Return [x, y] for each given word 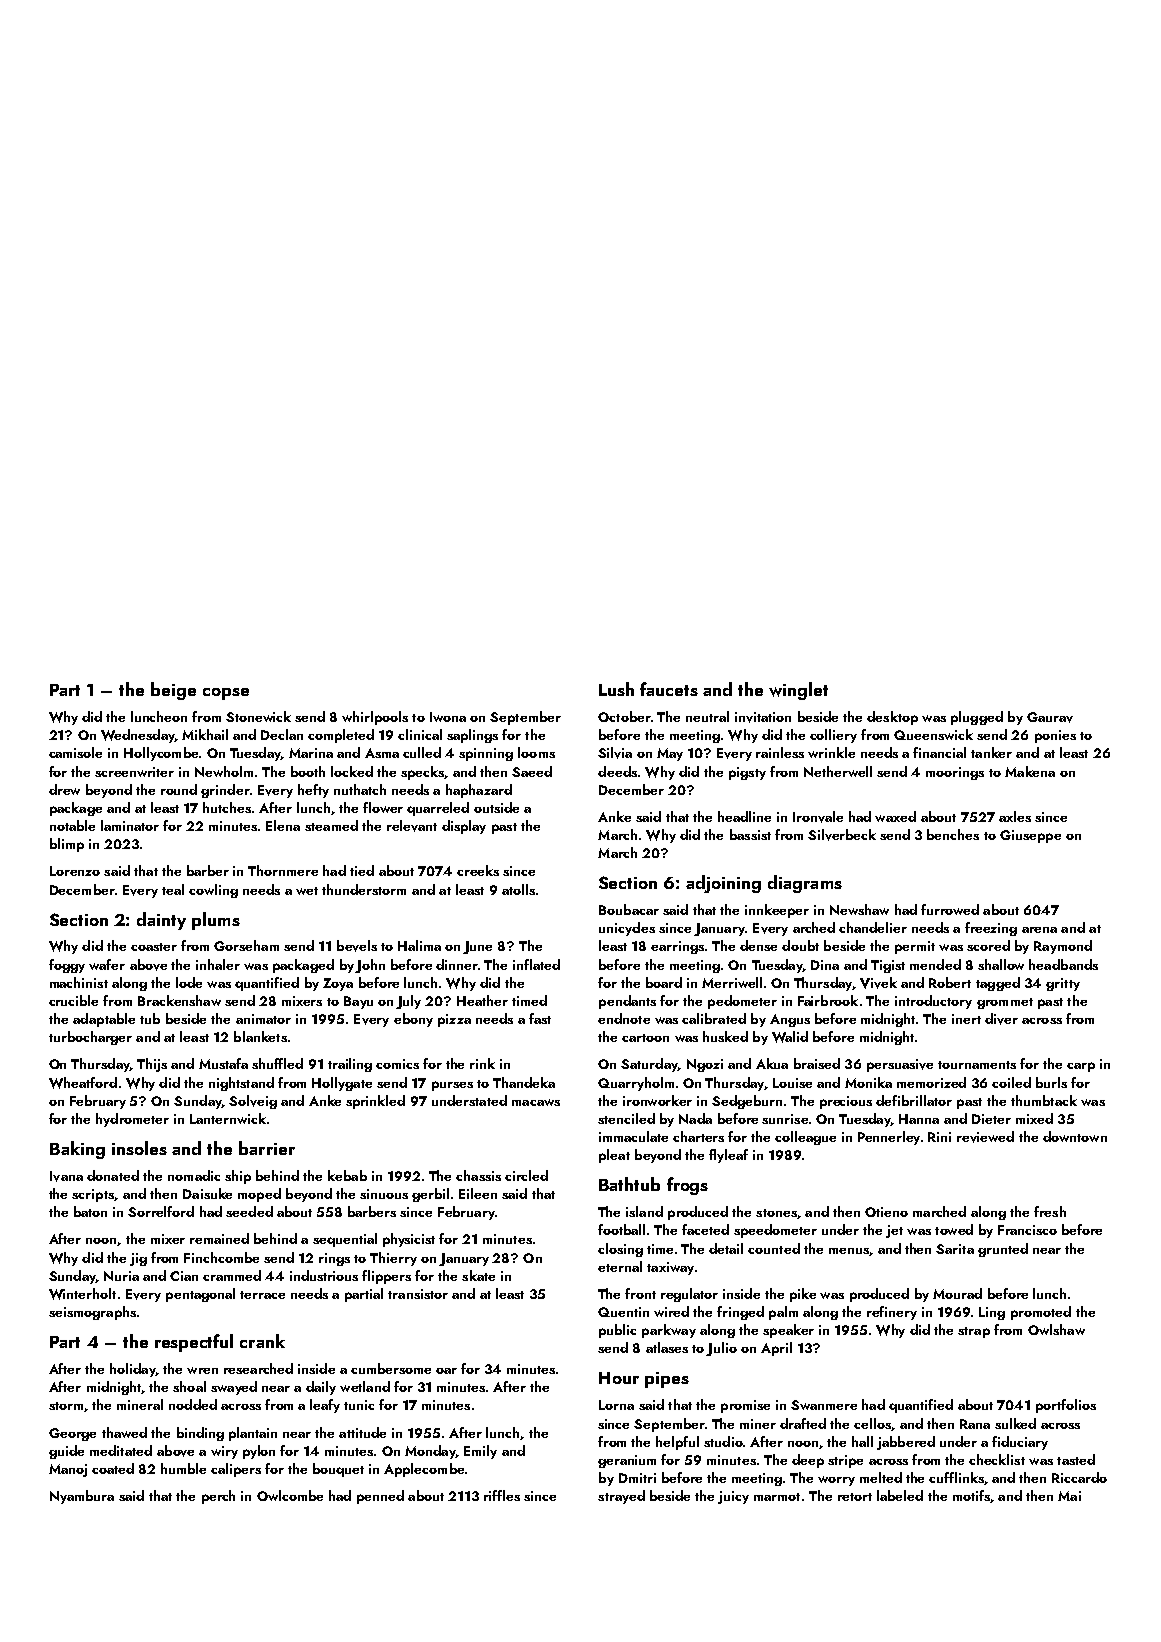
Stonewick [258, 716]
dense [758, 945]
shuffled [277, 1063]
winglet [798, 691]
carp [1081, 1067]
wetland [365, 1386]
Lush [616, 689]
